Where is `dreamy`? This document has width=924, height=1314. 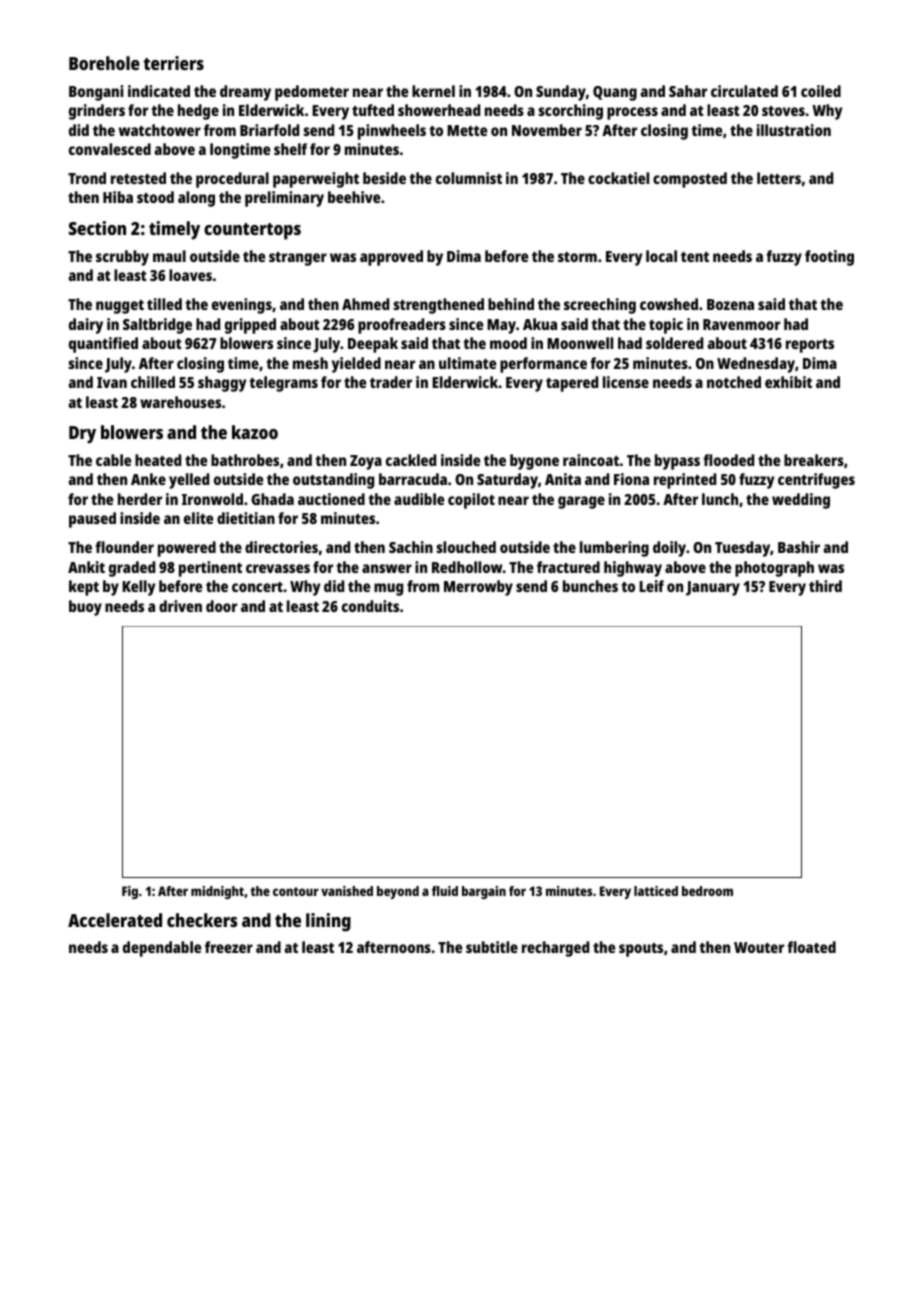
dreamy is located at coordinates (245, 93).
